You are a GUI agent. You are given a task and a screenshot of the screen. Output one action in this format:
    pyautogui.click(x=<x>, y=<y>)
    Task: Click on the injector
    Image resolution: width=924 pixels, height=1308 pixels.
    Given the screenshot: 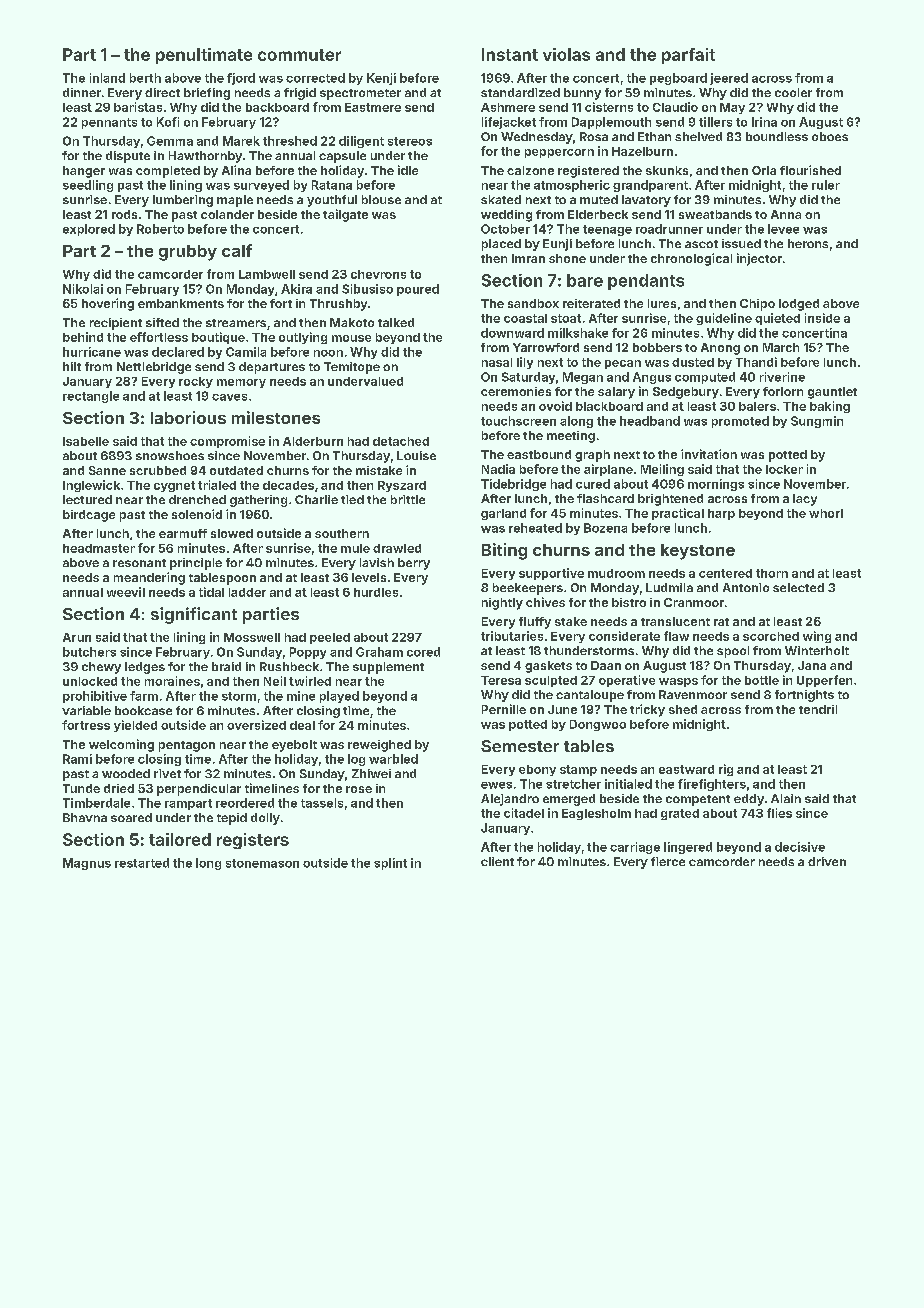 What is the action you would take?
    pyautogui.click(x=759, y=259)
